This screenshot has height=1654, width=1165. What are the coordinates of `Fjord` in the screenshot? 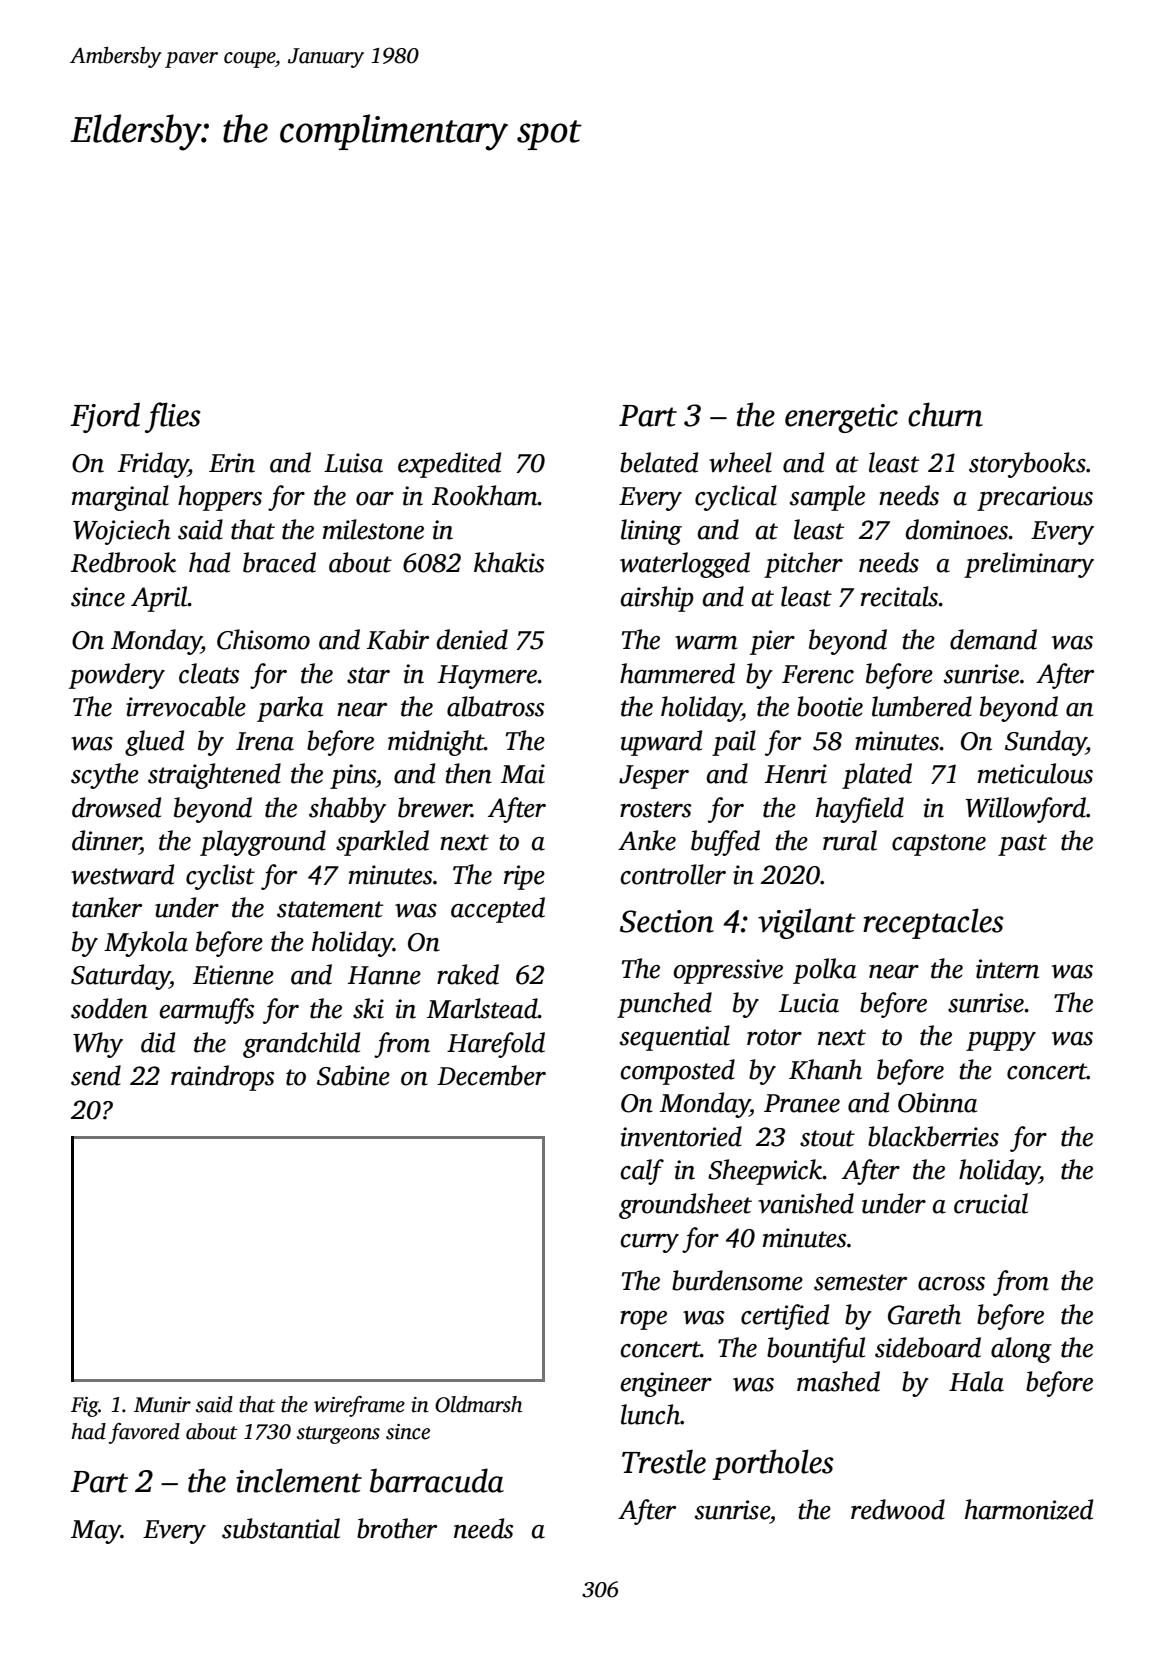 It's located at (105, 417).
